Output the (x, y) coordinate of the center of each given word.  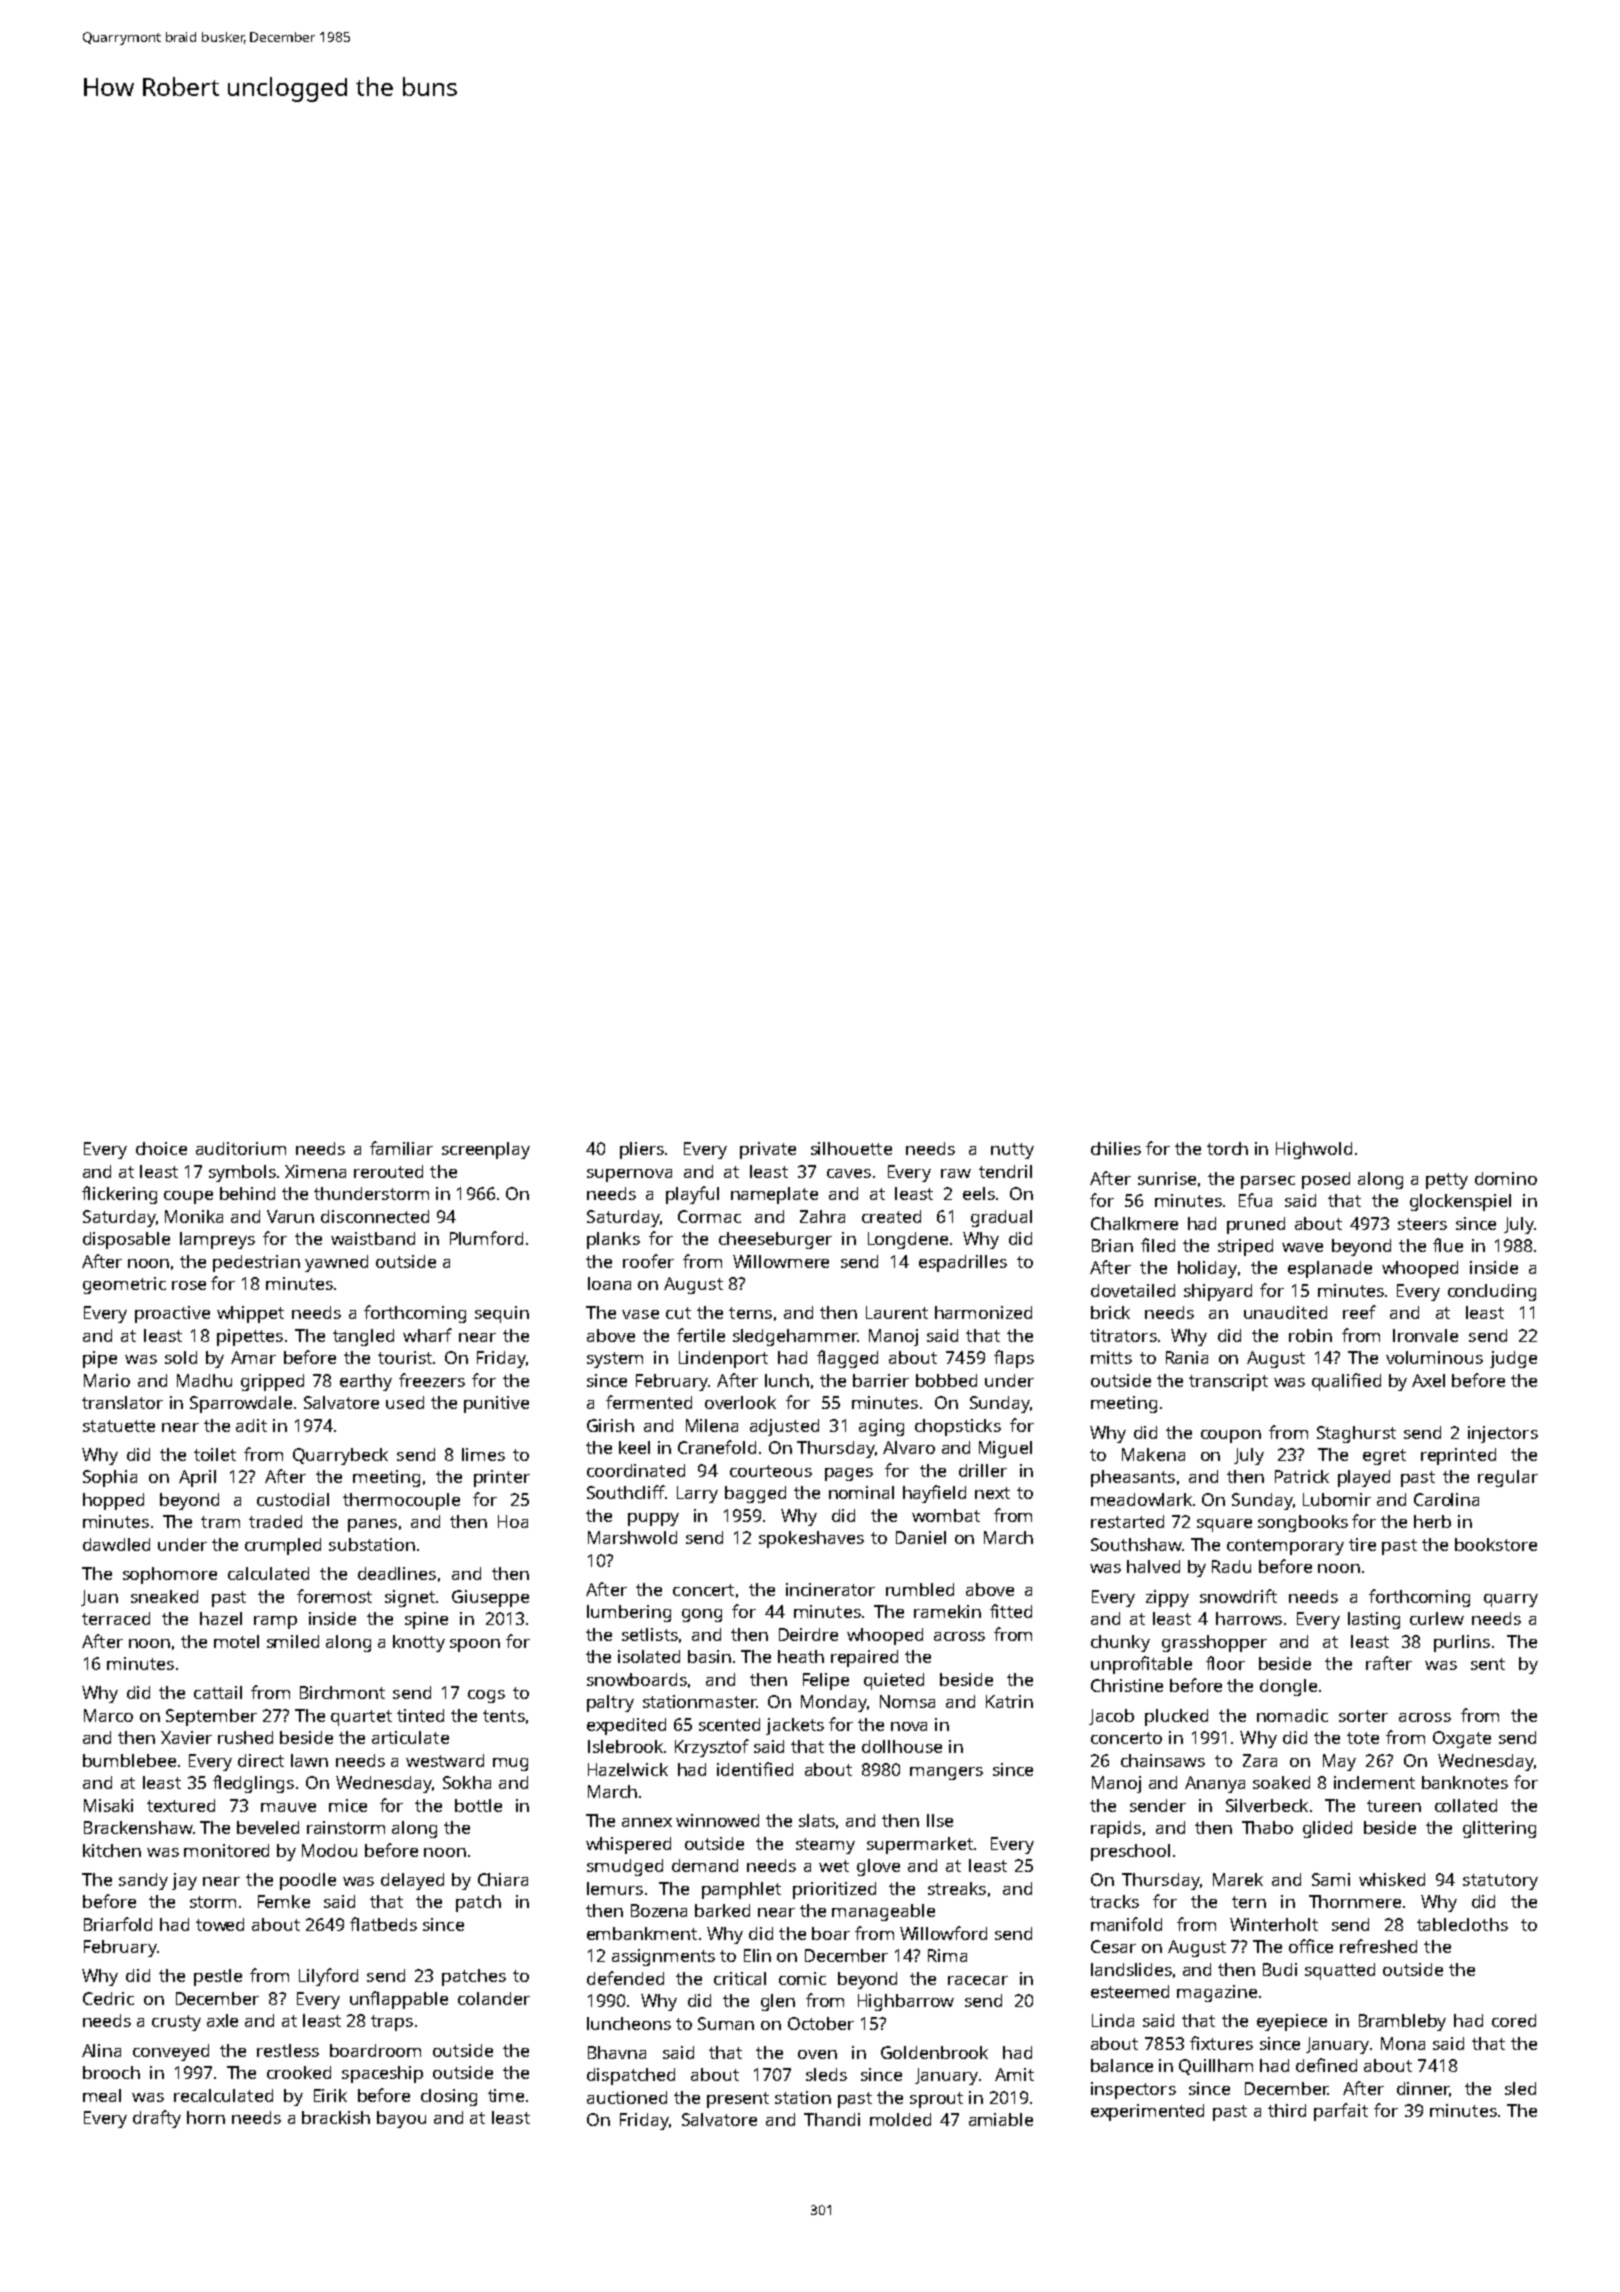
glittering (1499, 1829)
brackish (336, 2117)
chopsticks (958, 1427)
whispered (628, 1845)
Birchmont (342, 1692)
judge (1513, 1359)
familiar (401, 1148)
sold (181, 1357)
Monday (834, 1703)
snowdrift (1238, 1596)
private (768, 1150)
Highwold (1314, 1150)
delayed (412, 1881)
